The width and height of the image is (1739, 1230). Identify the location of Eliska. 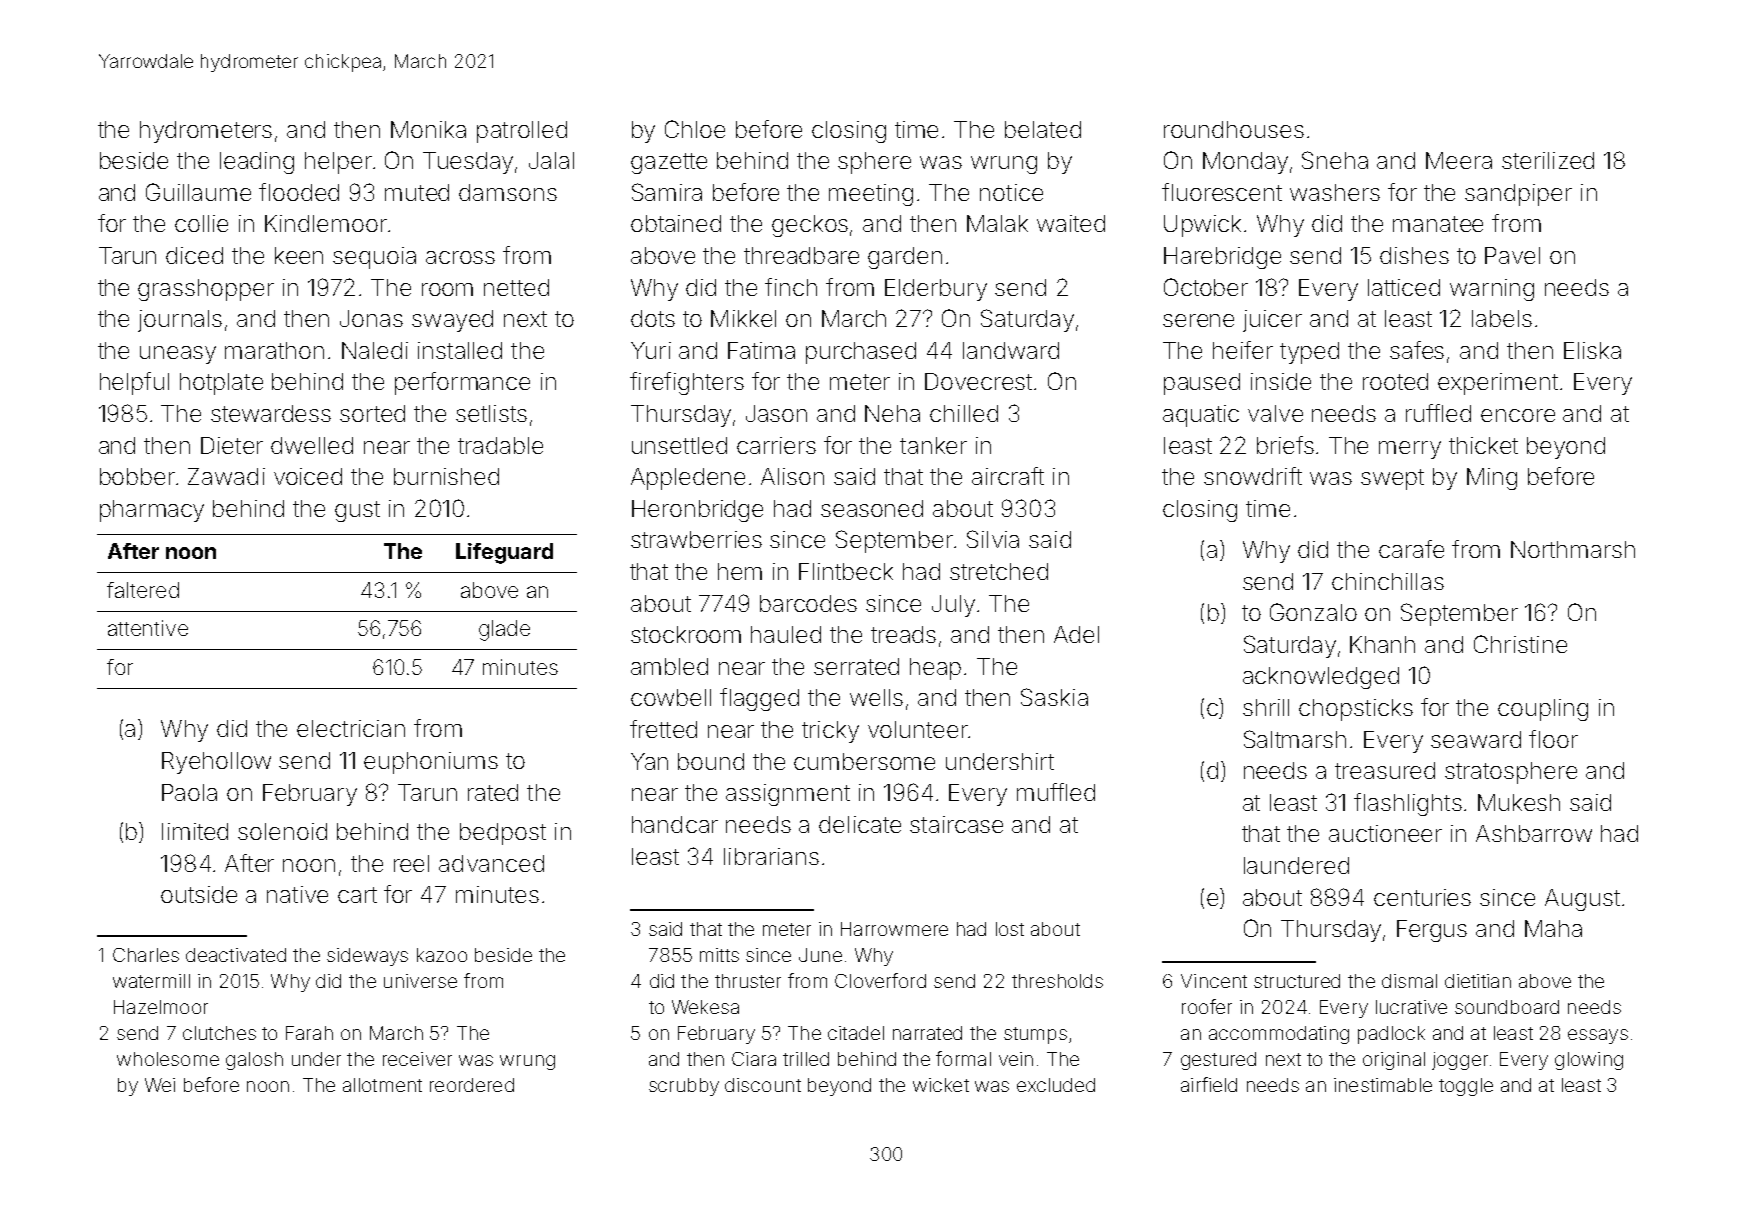
(1592, 350).
